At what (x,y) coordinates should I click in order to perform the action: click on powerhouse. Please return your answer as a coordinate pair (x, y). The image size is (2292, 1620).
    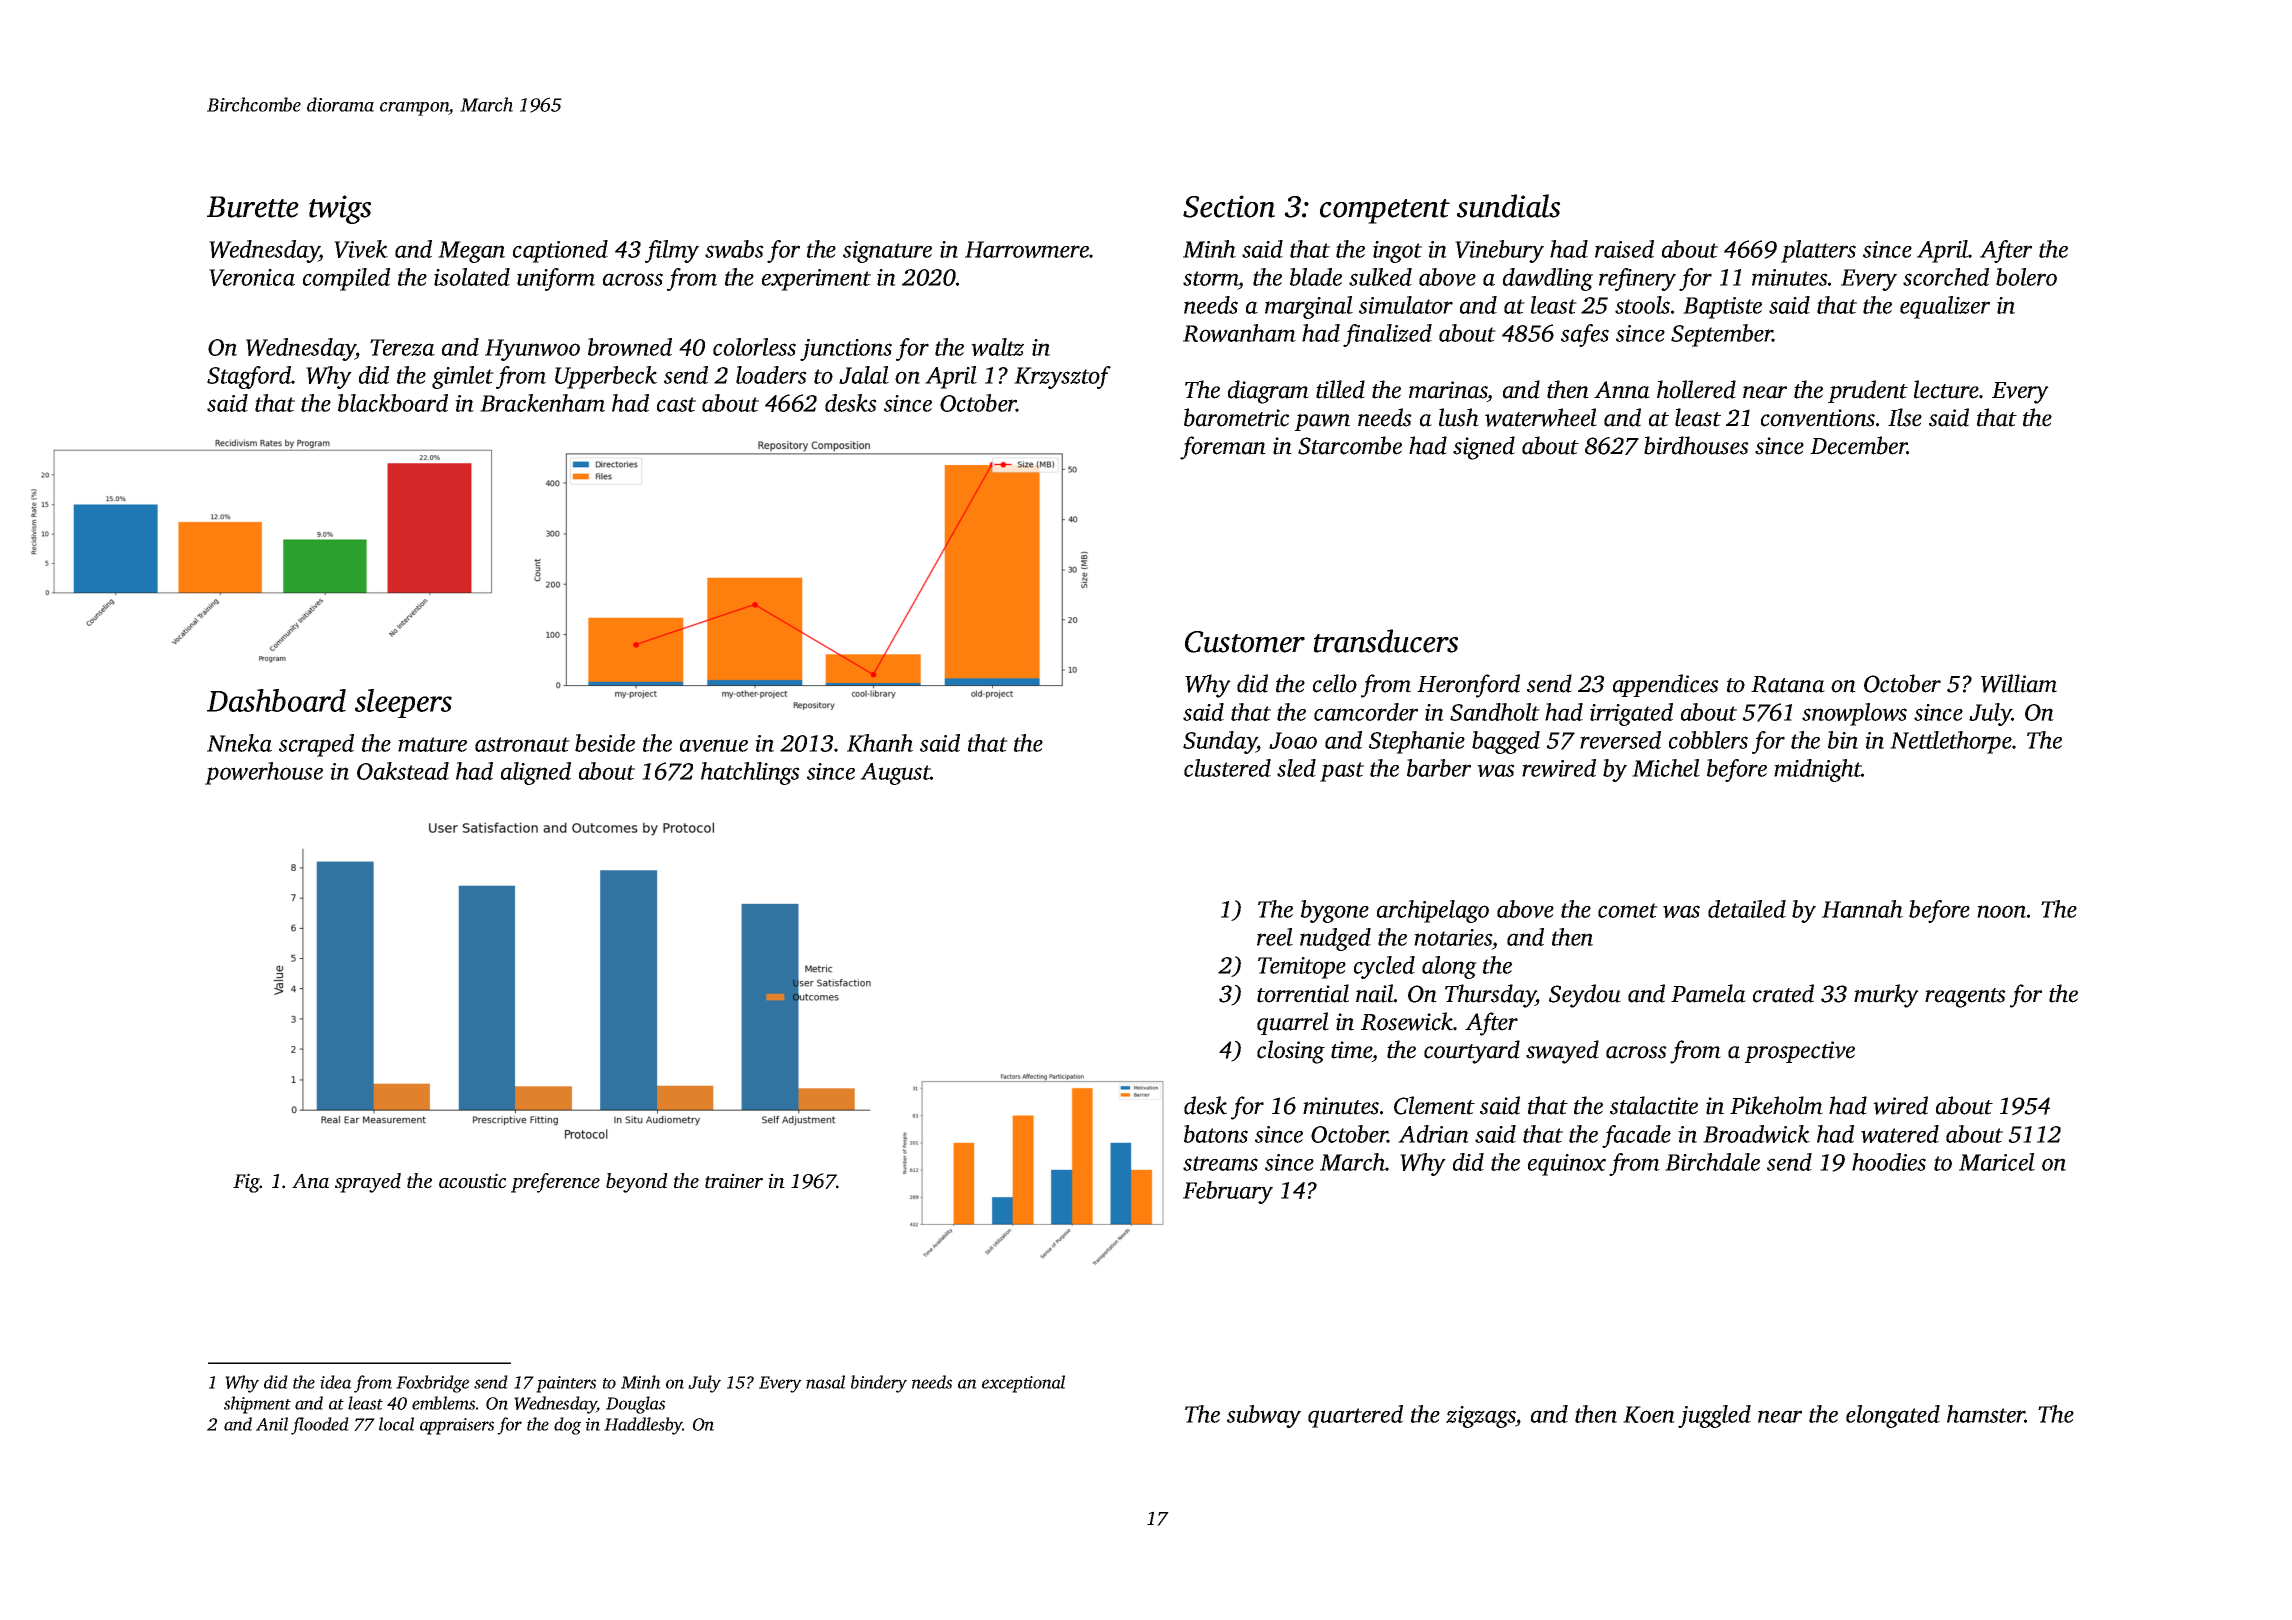
    Looking at the image, I should click on (264, 773).
